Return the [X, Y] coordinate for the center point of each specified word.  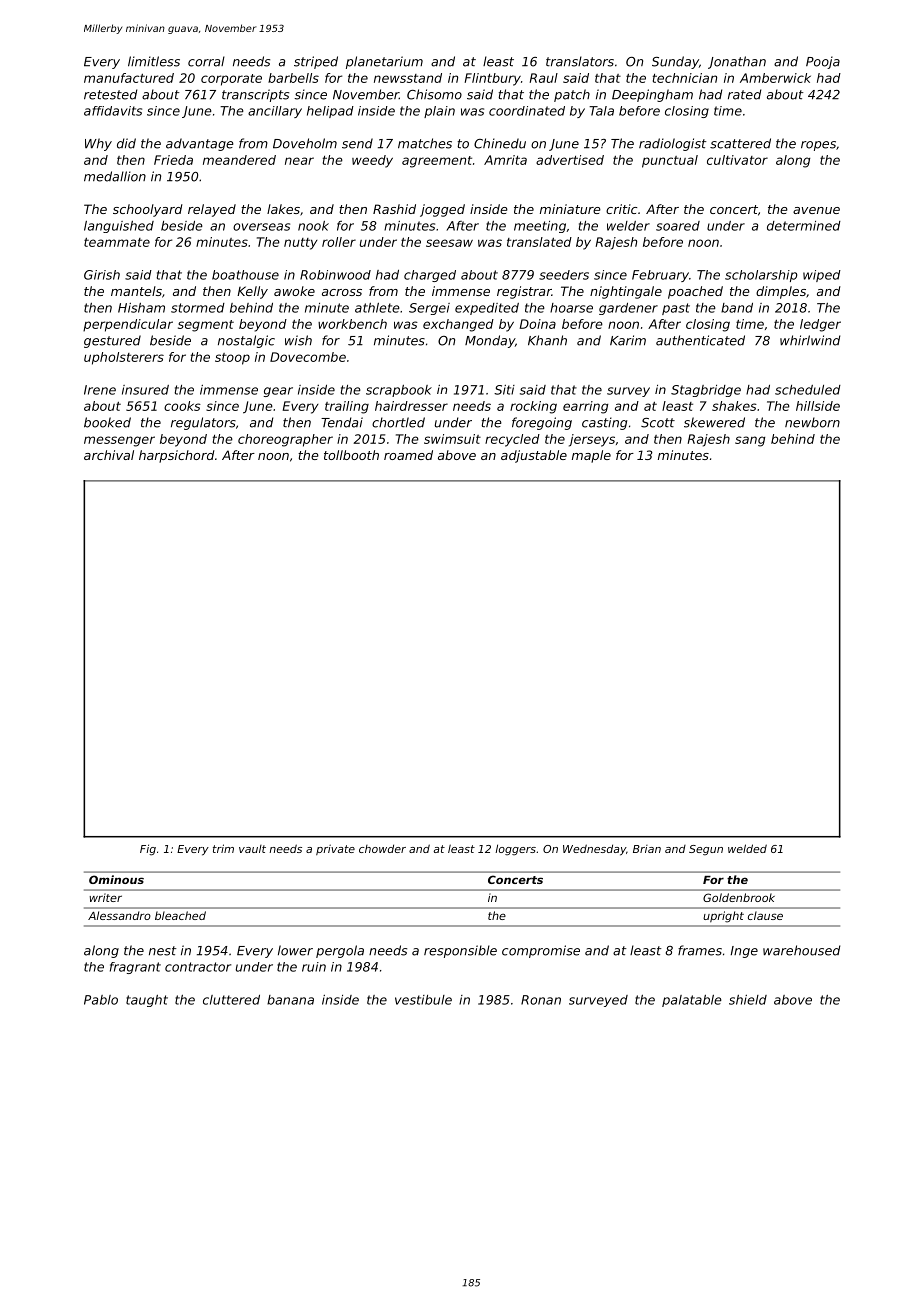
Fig [148, 850]
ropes [818, 146]
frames [700, 950]
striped [316, 62]
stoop [232, 359]
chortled [398, 422]
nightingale [626, 292]
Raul [543, 78]
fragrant [135, 968]
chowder [382, 848]
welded [747, 848]
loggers [515, 849]
